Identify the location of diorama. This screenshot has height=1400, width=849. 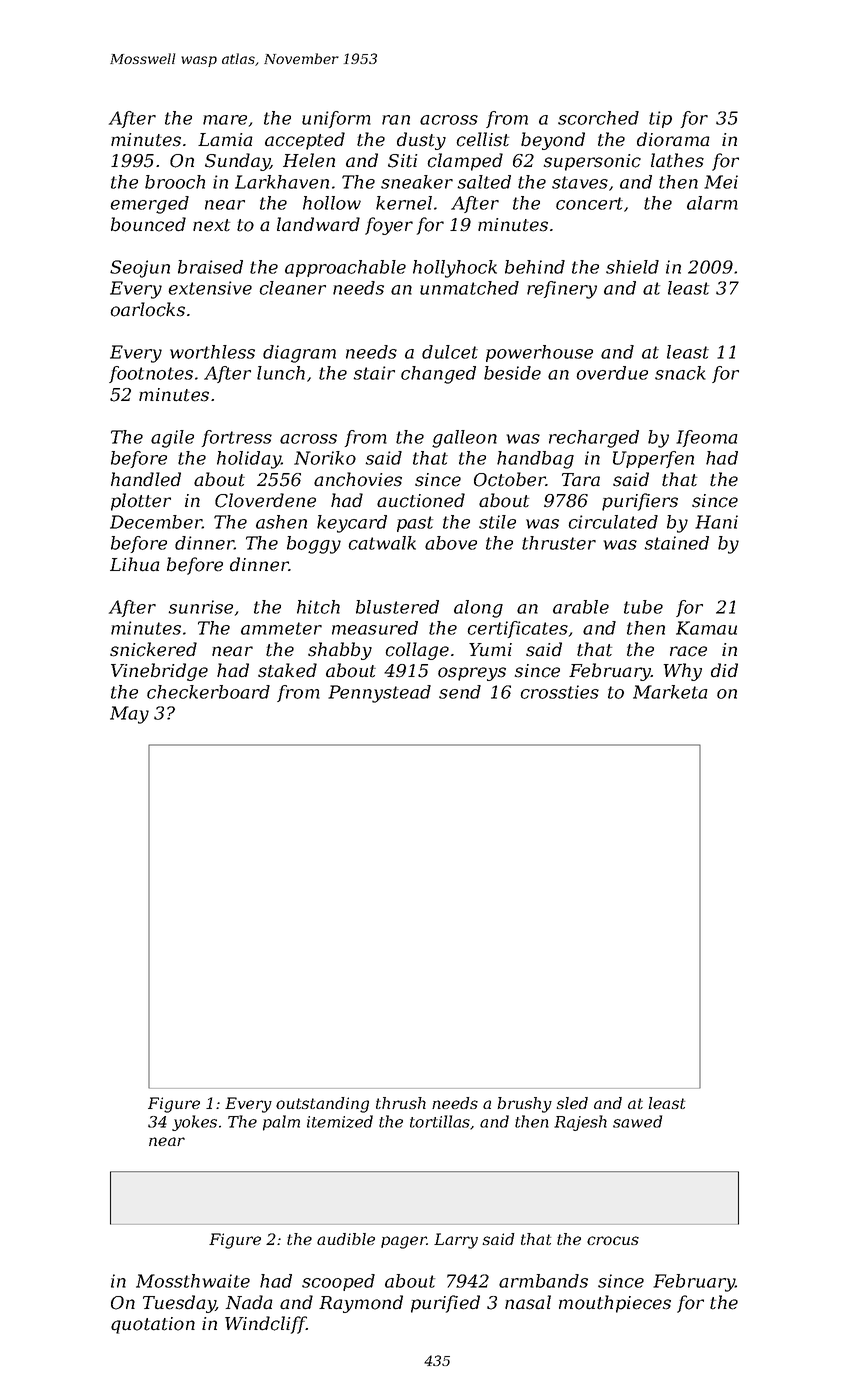
(673, 139).
